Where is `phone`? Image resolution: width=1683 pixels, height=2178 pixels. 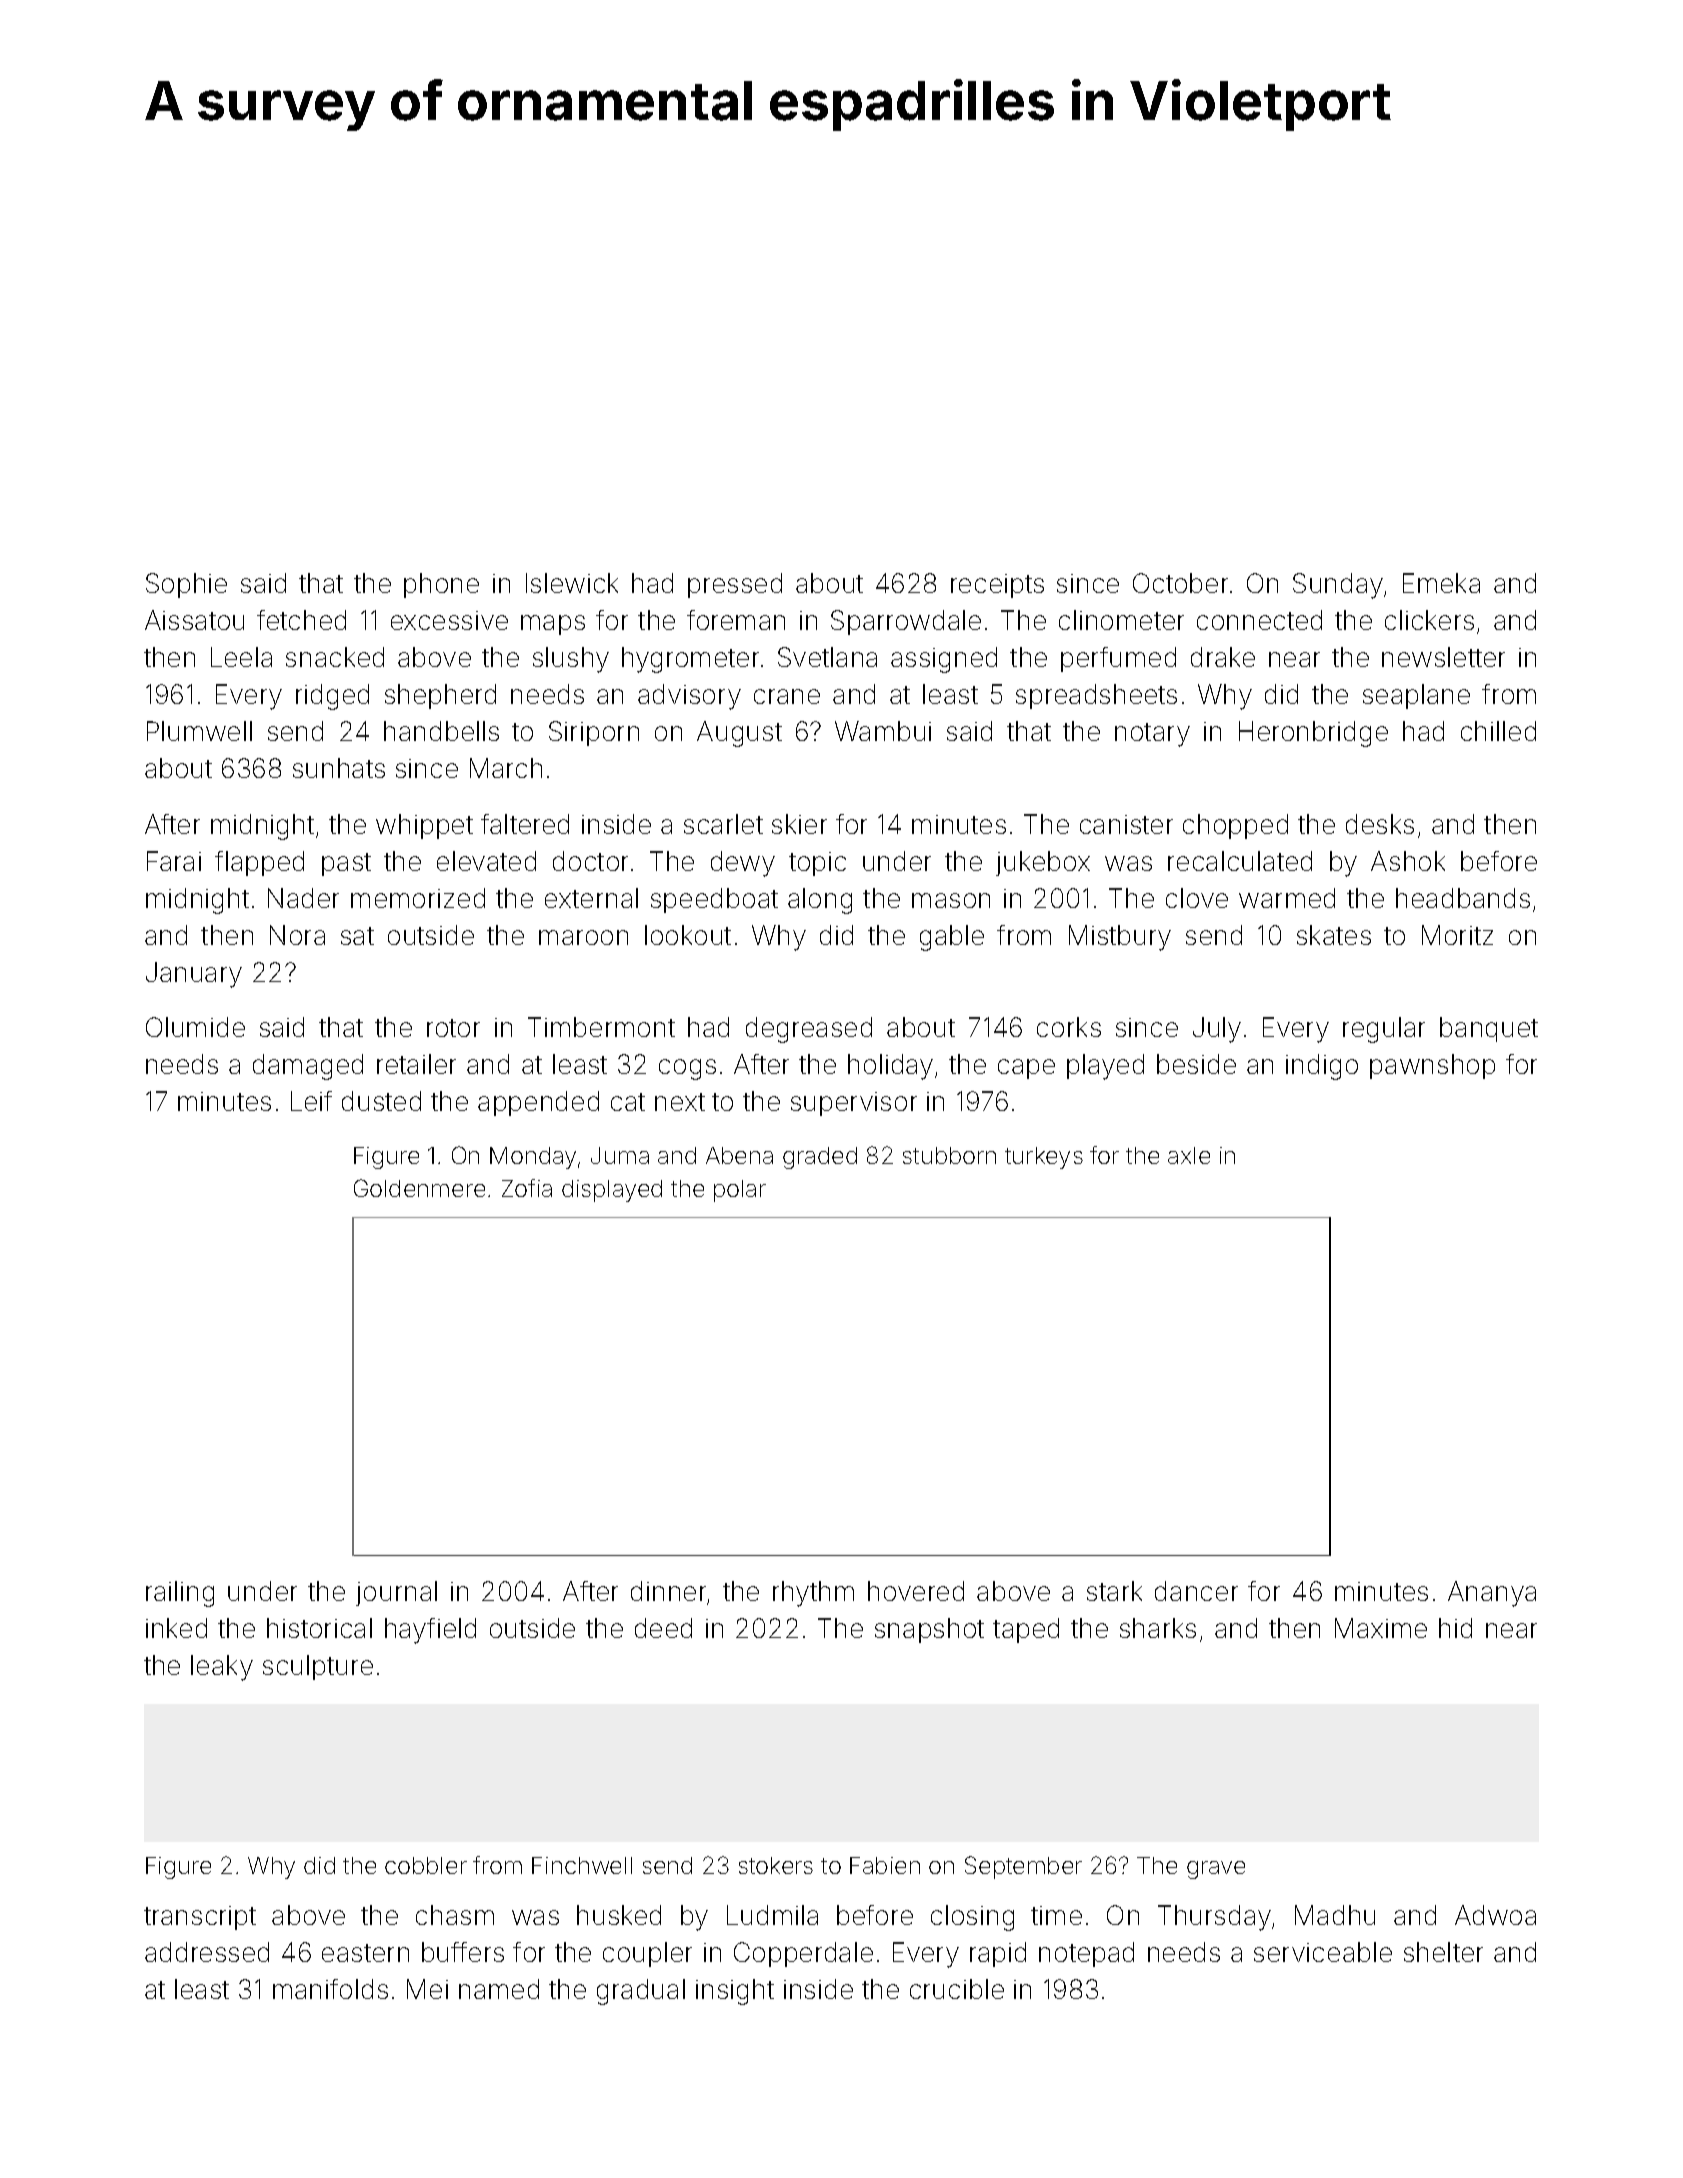 phone is located at coordinates (441, 585).
